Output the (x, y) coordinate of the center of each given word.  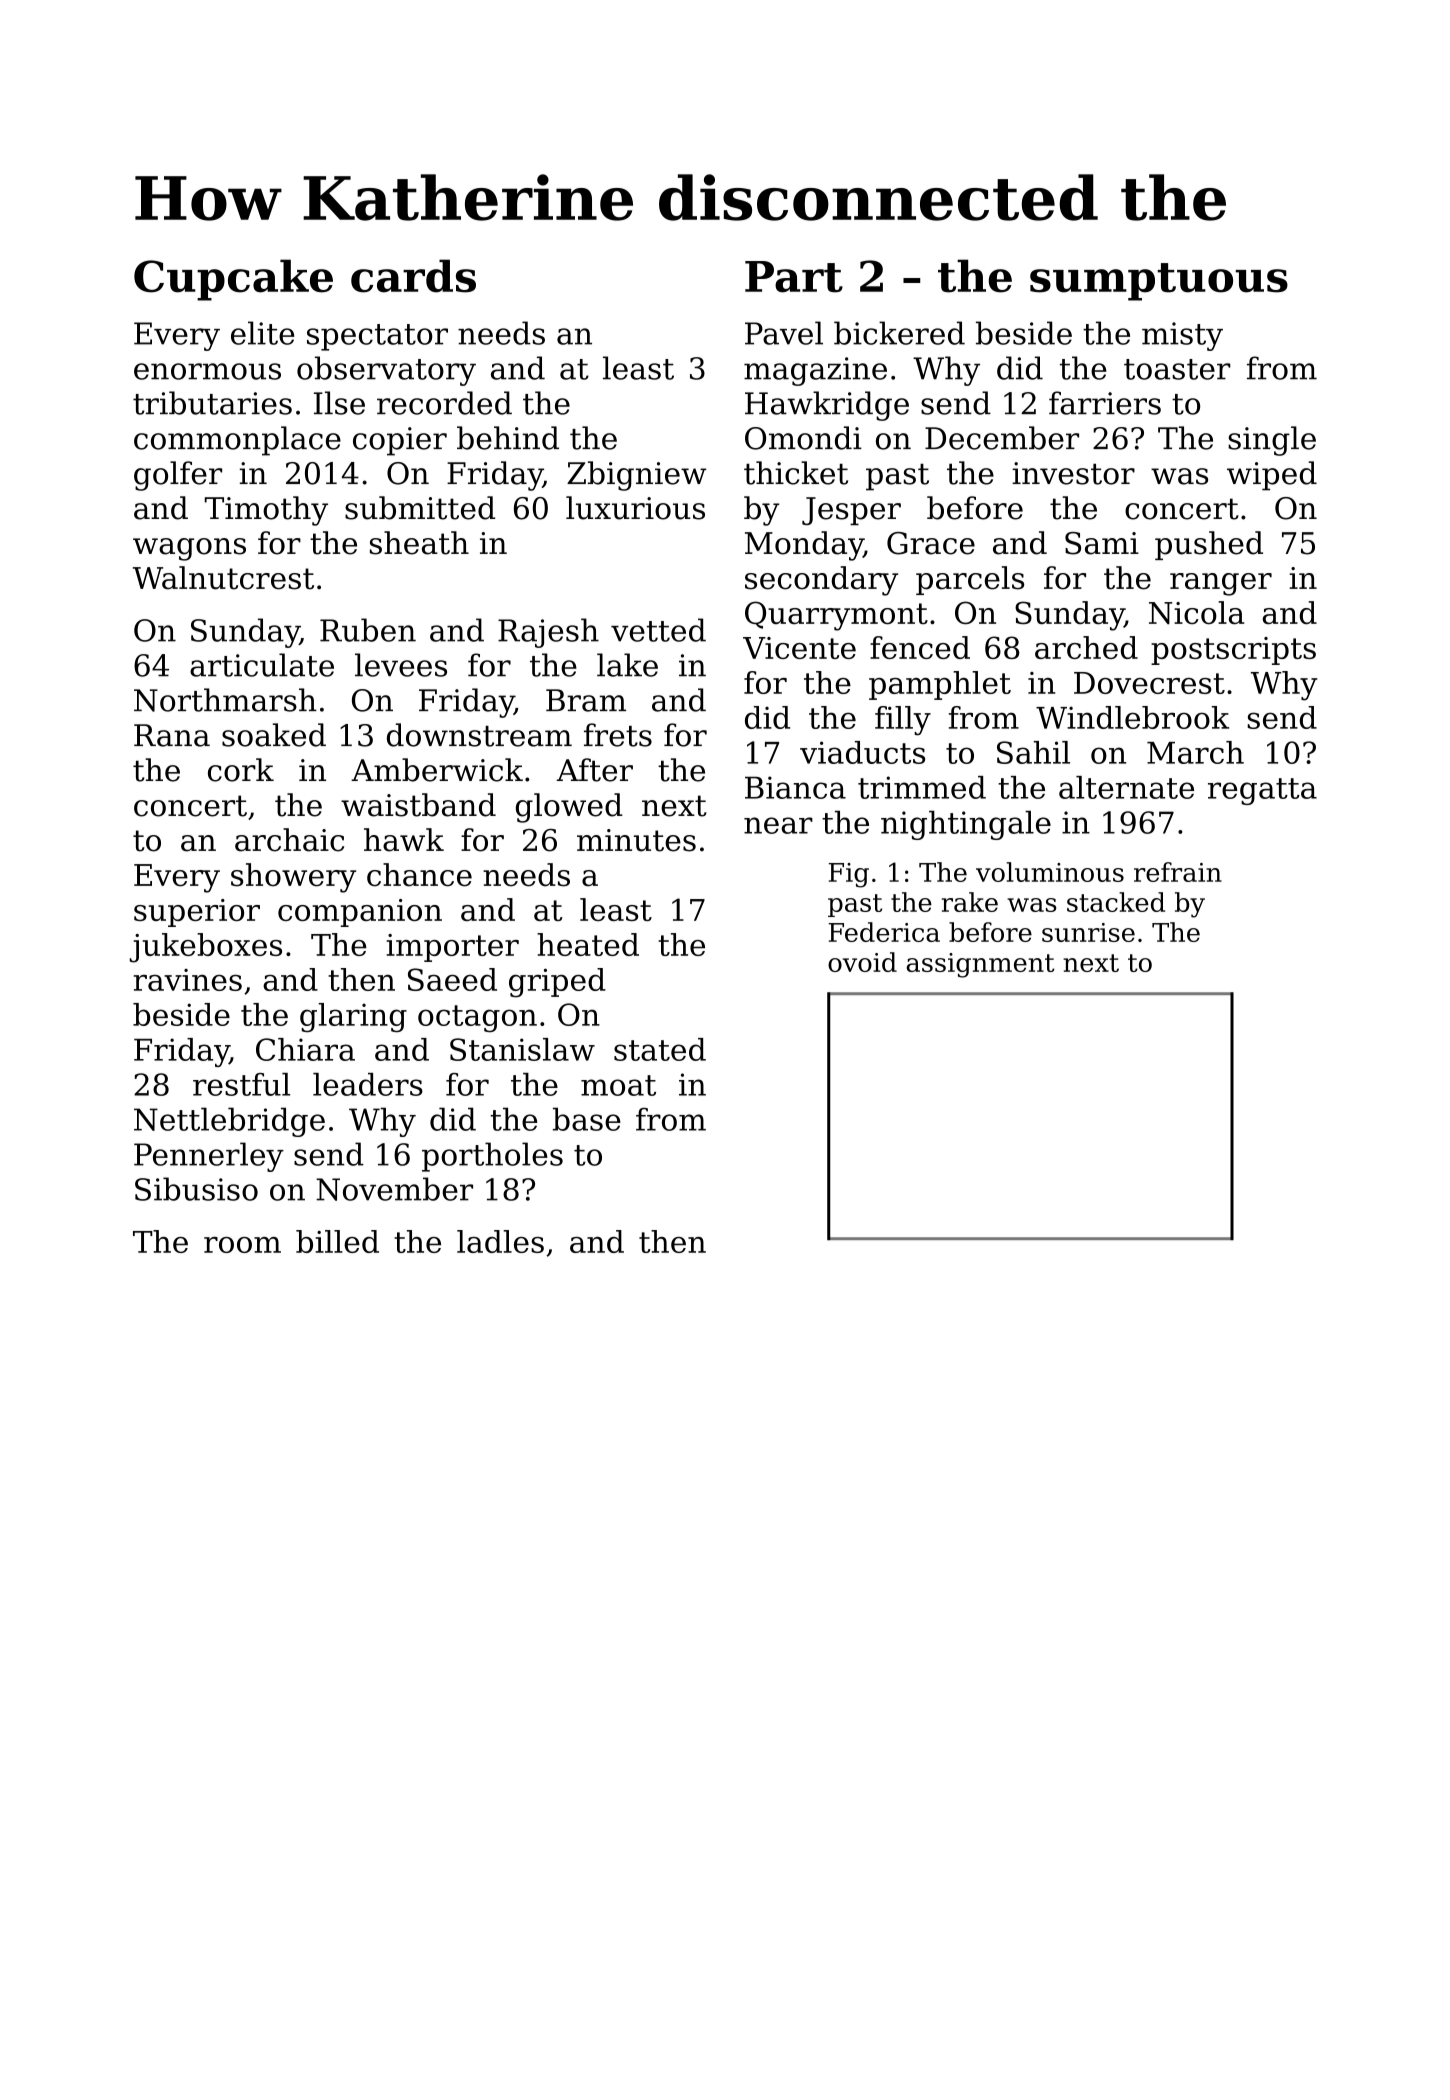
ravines (187, 980)
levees (401, 665)
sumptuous (1159, 282)
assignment (981, 965)
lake (627, 665)
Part (794, 277)
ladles (500, 1241)
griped (557, 983)
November (394, 1189)
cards (413, 276)
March (1195, 752)
